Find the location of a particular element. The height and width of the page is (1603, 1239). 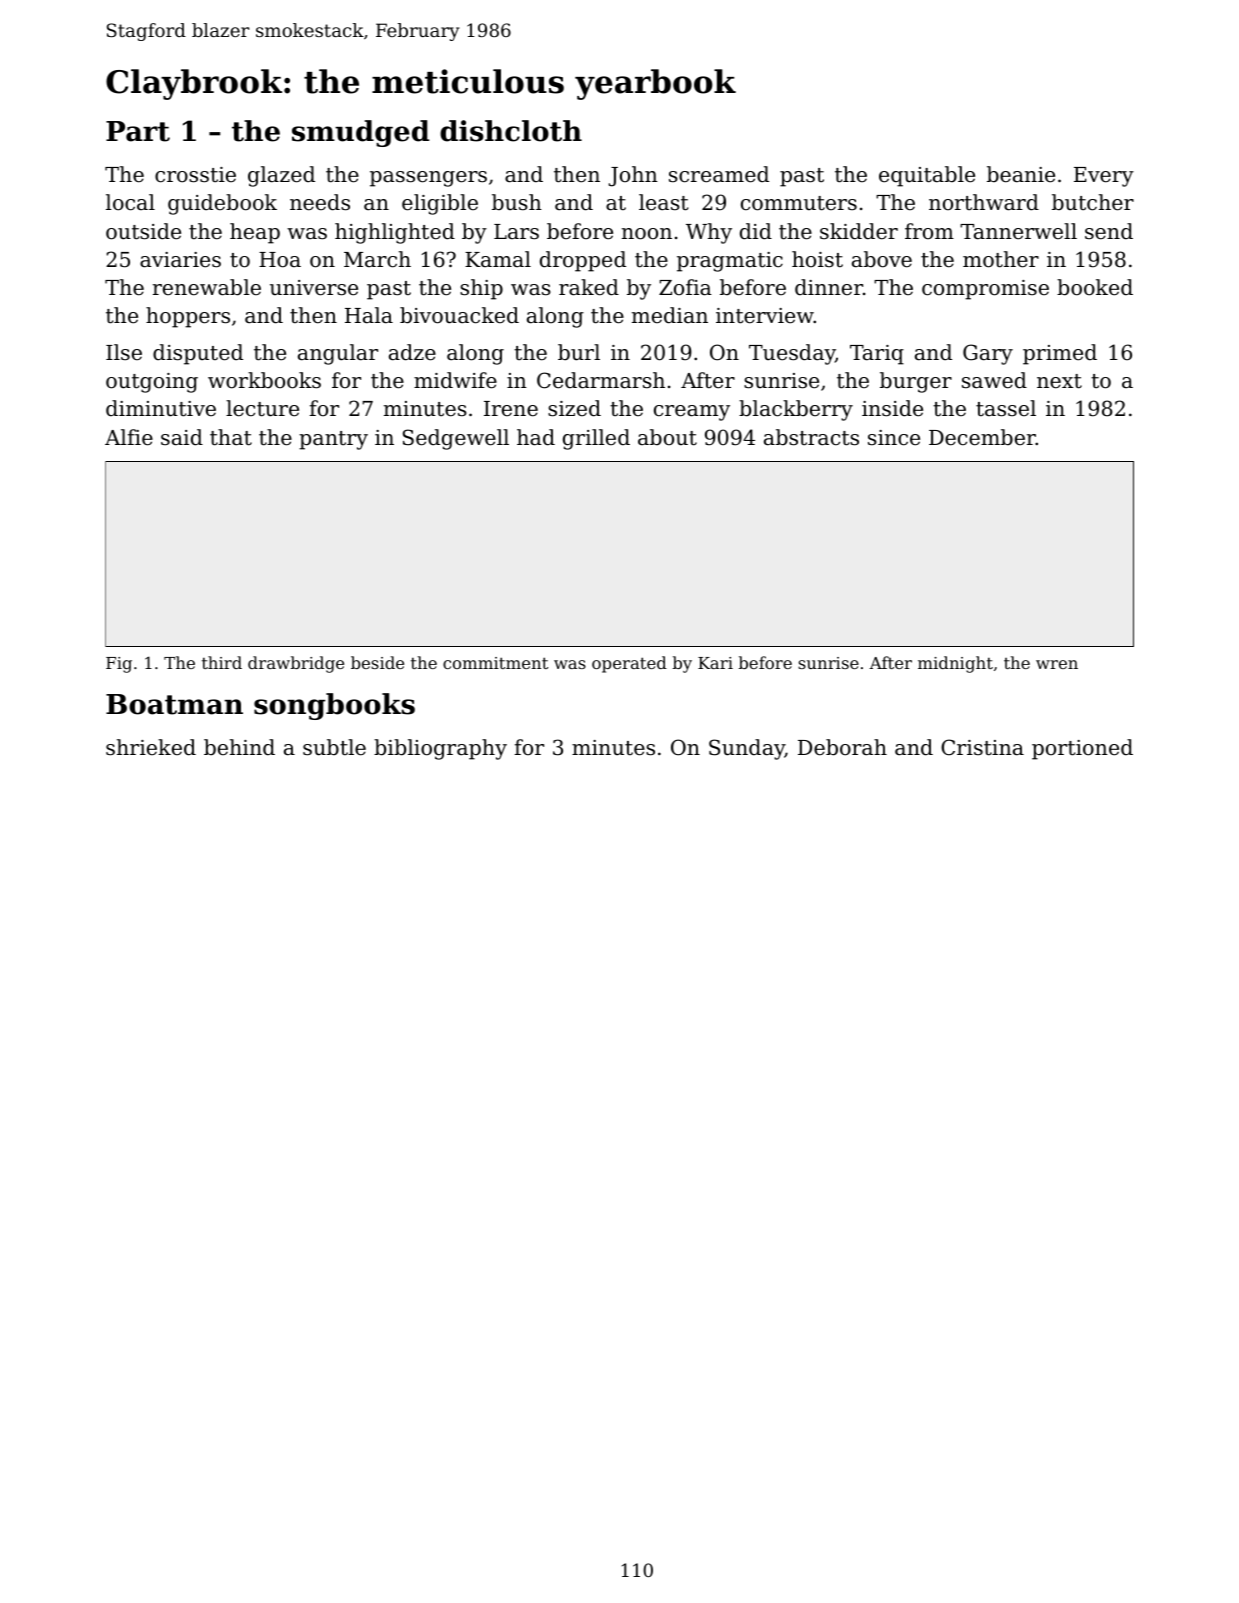

dishcloth is located at coordinates (511, 131).
